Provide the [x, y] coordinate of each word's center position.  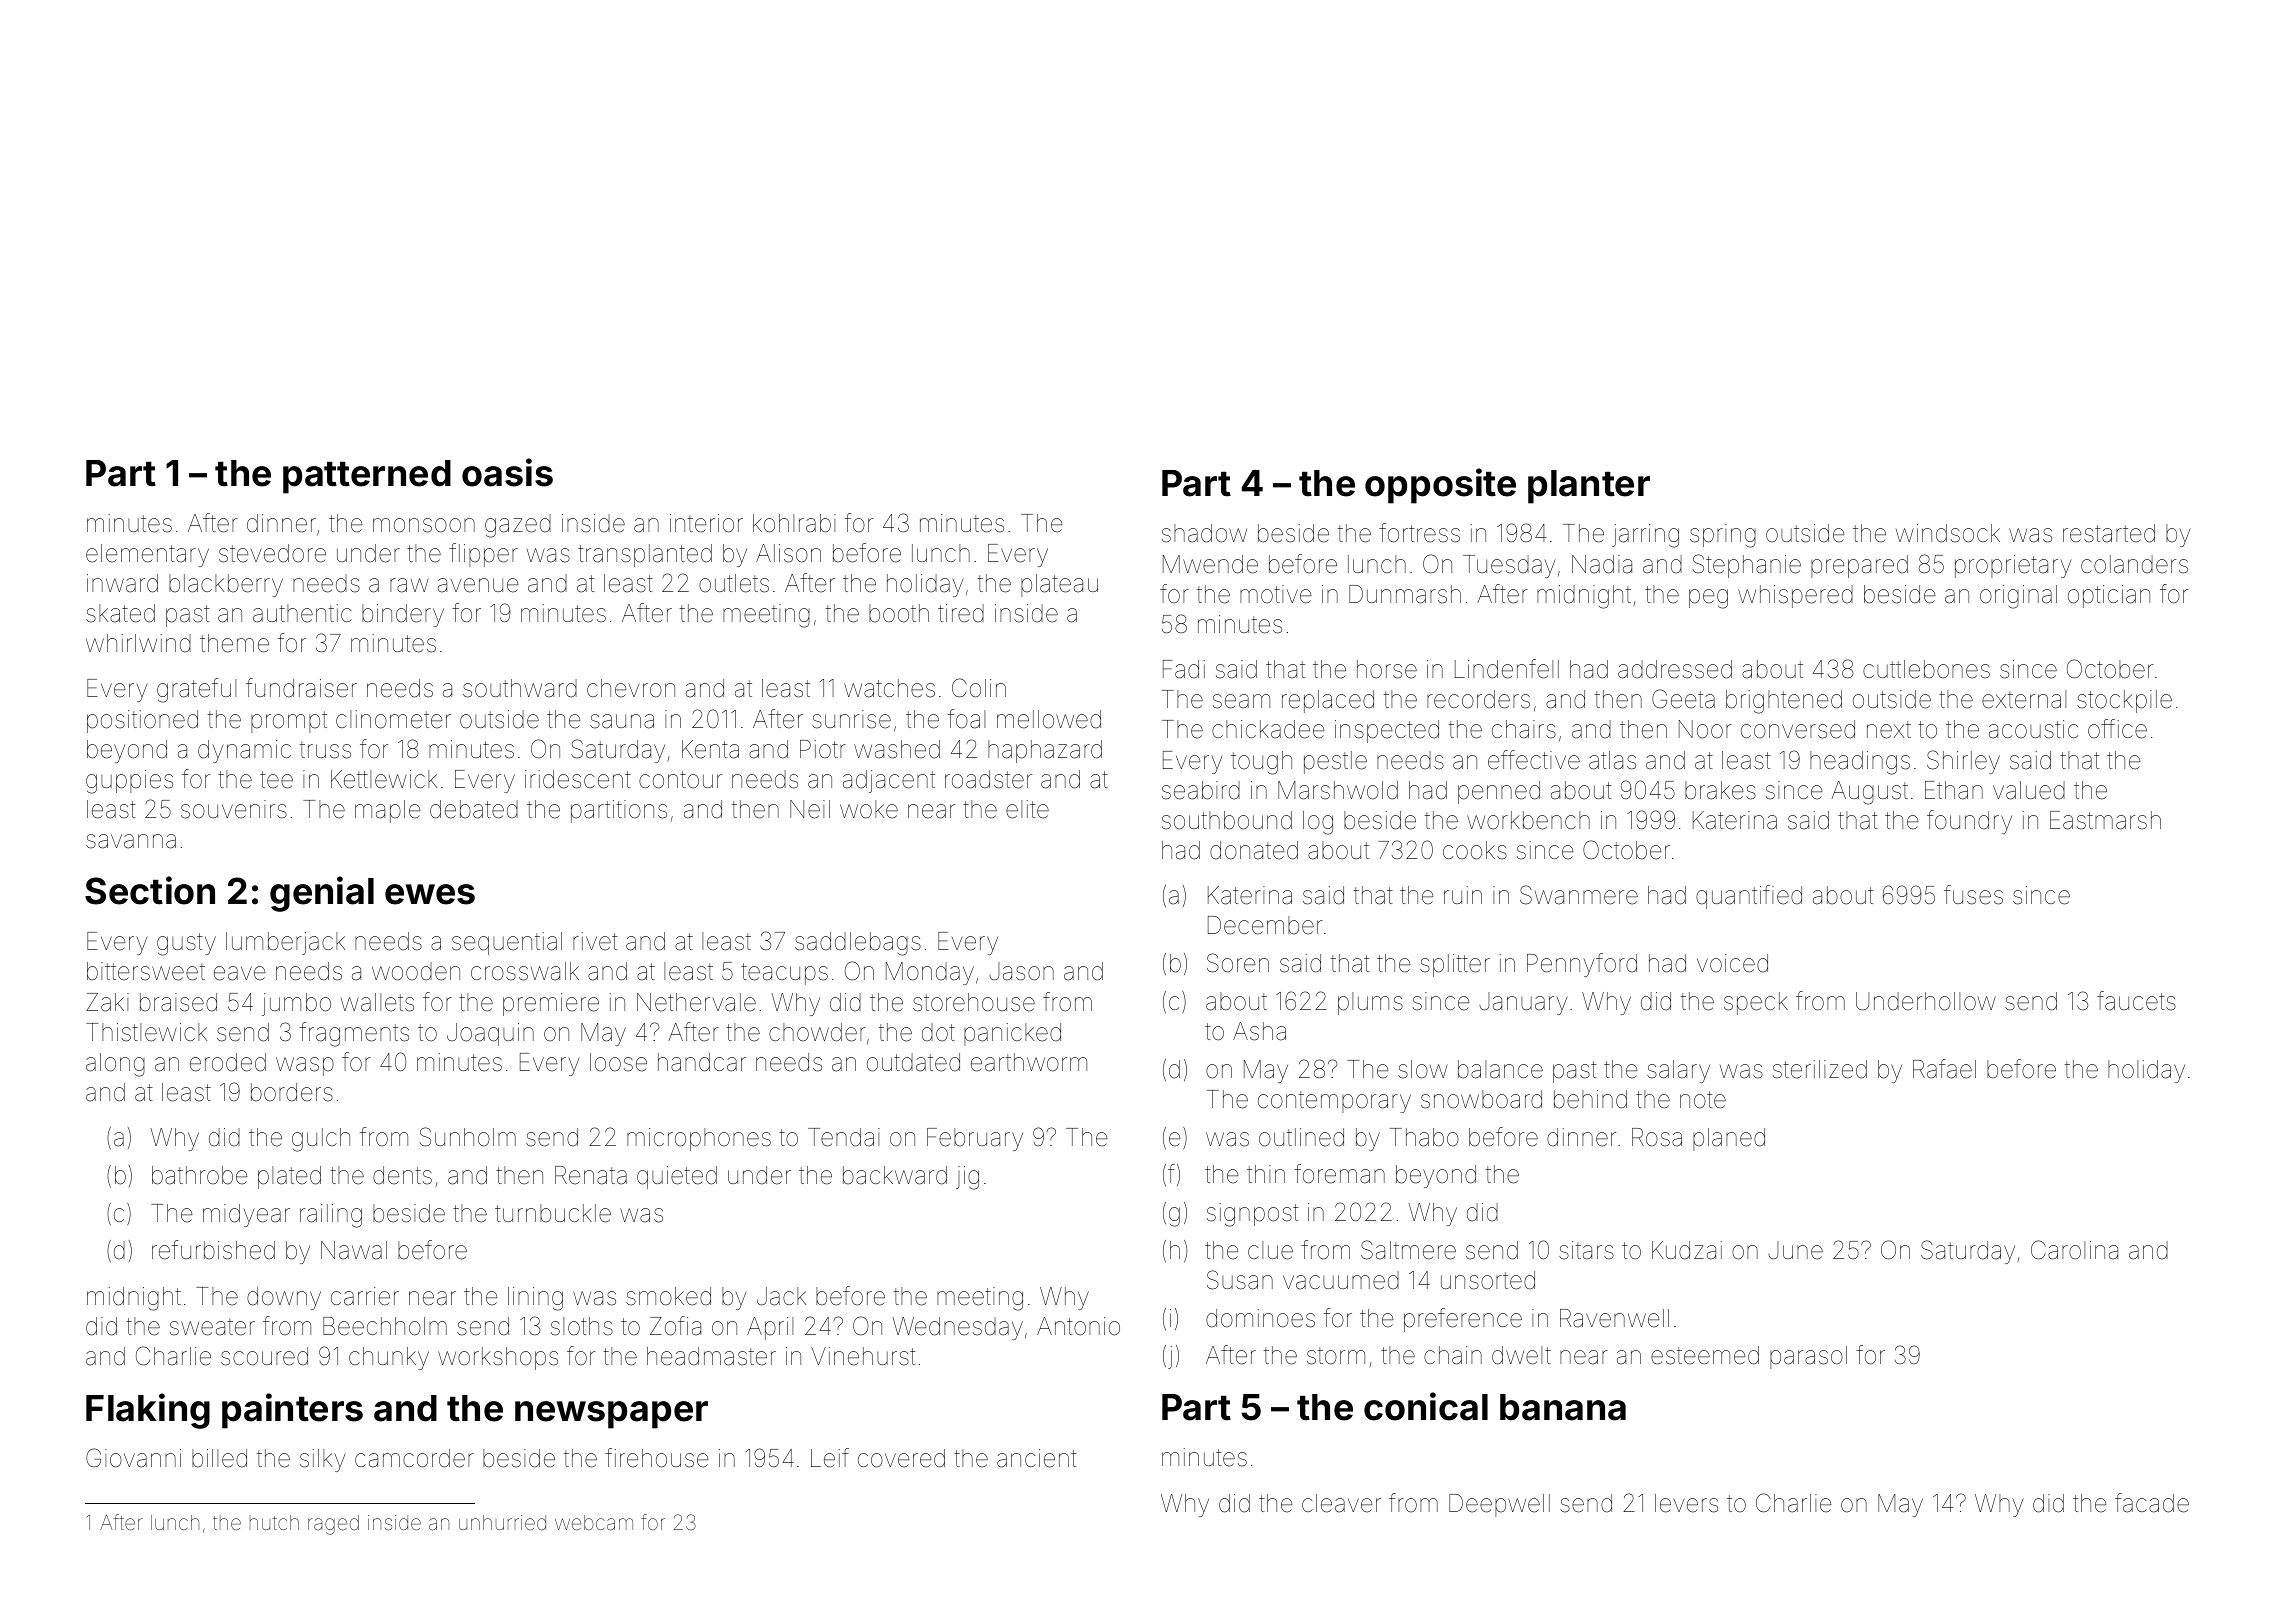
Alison [788, 553]
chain [1453, 1355]
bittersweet [146, 971]
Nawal [354, 1250]
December [1265, 925]
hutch [274, 1522]
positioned [142, 721]
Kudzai [1687, 1250]
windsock [1948, 533]
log [1318, 823]
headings [1860, 763]
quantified [1749, 897]
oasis [507, 472]
